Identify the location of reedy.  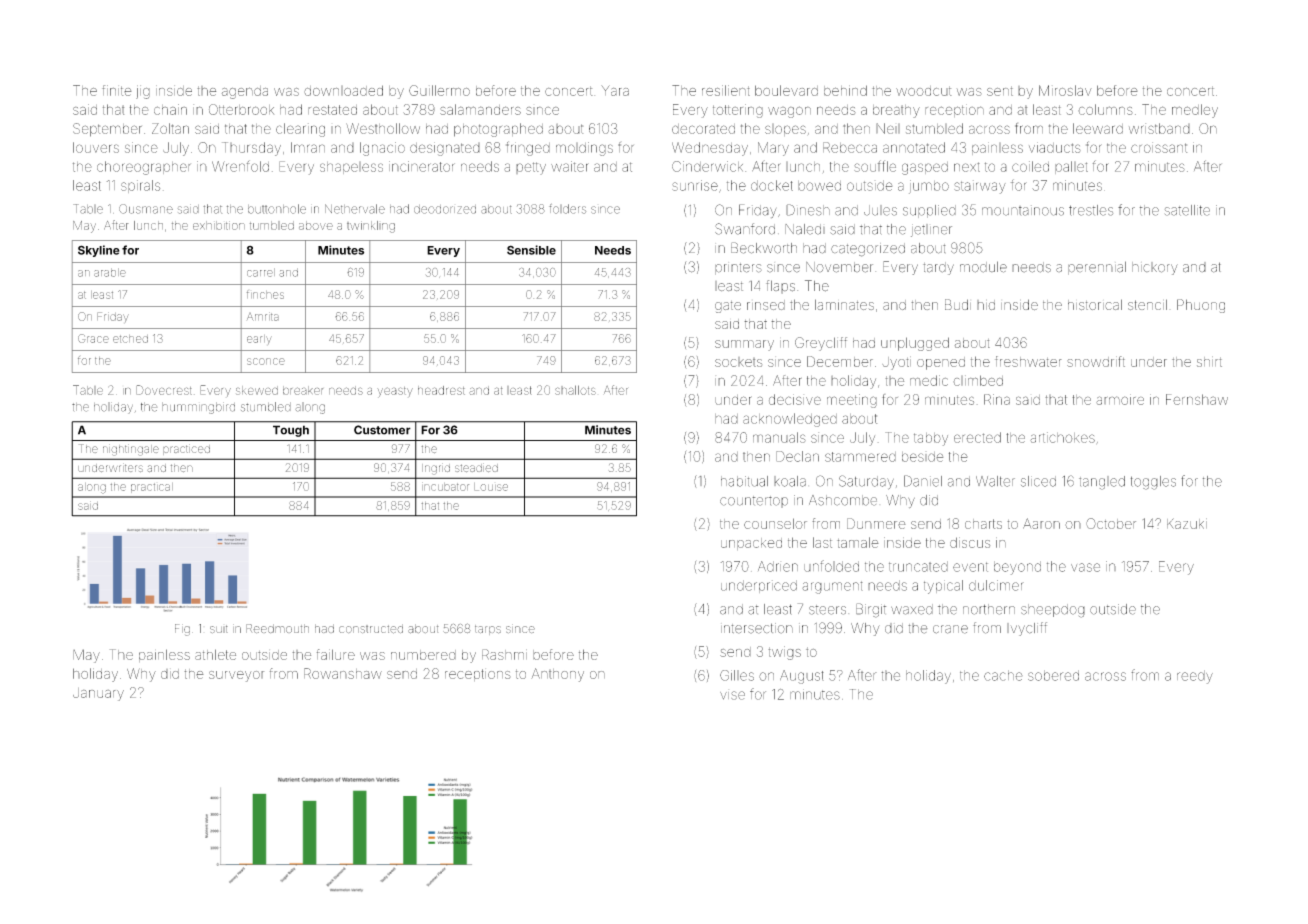
(1195, 677).
